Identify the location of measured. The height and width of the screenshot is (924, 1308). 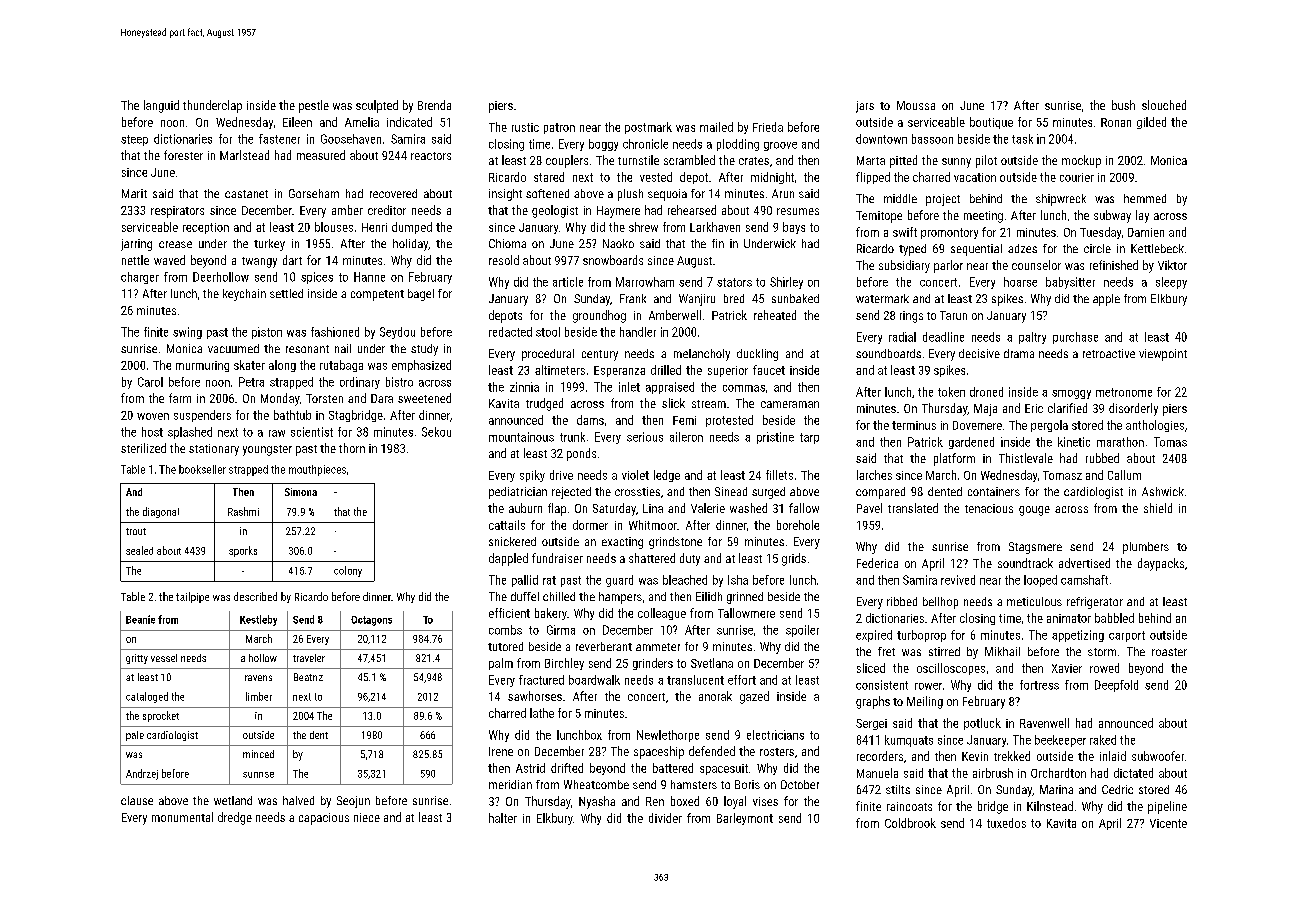
(321, 155).
